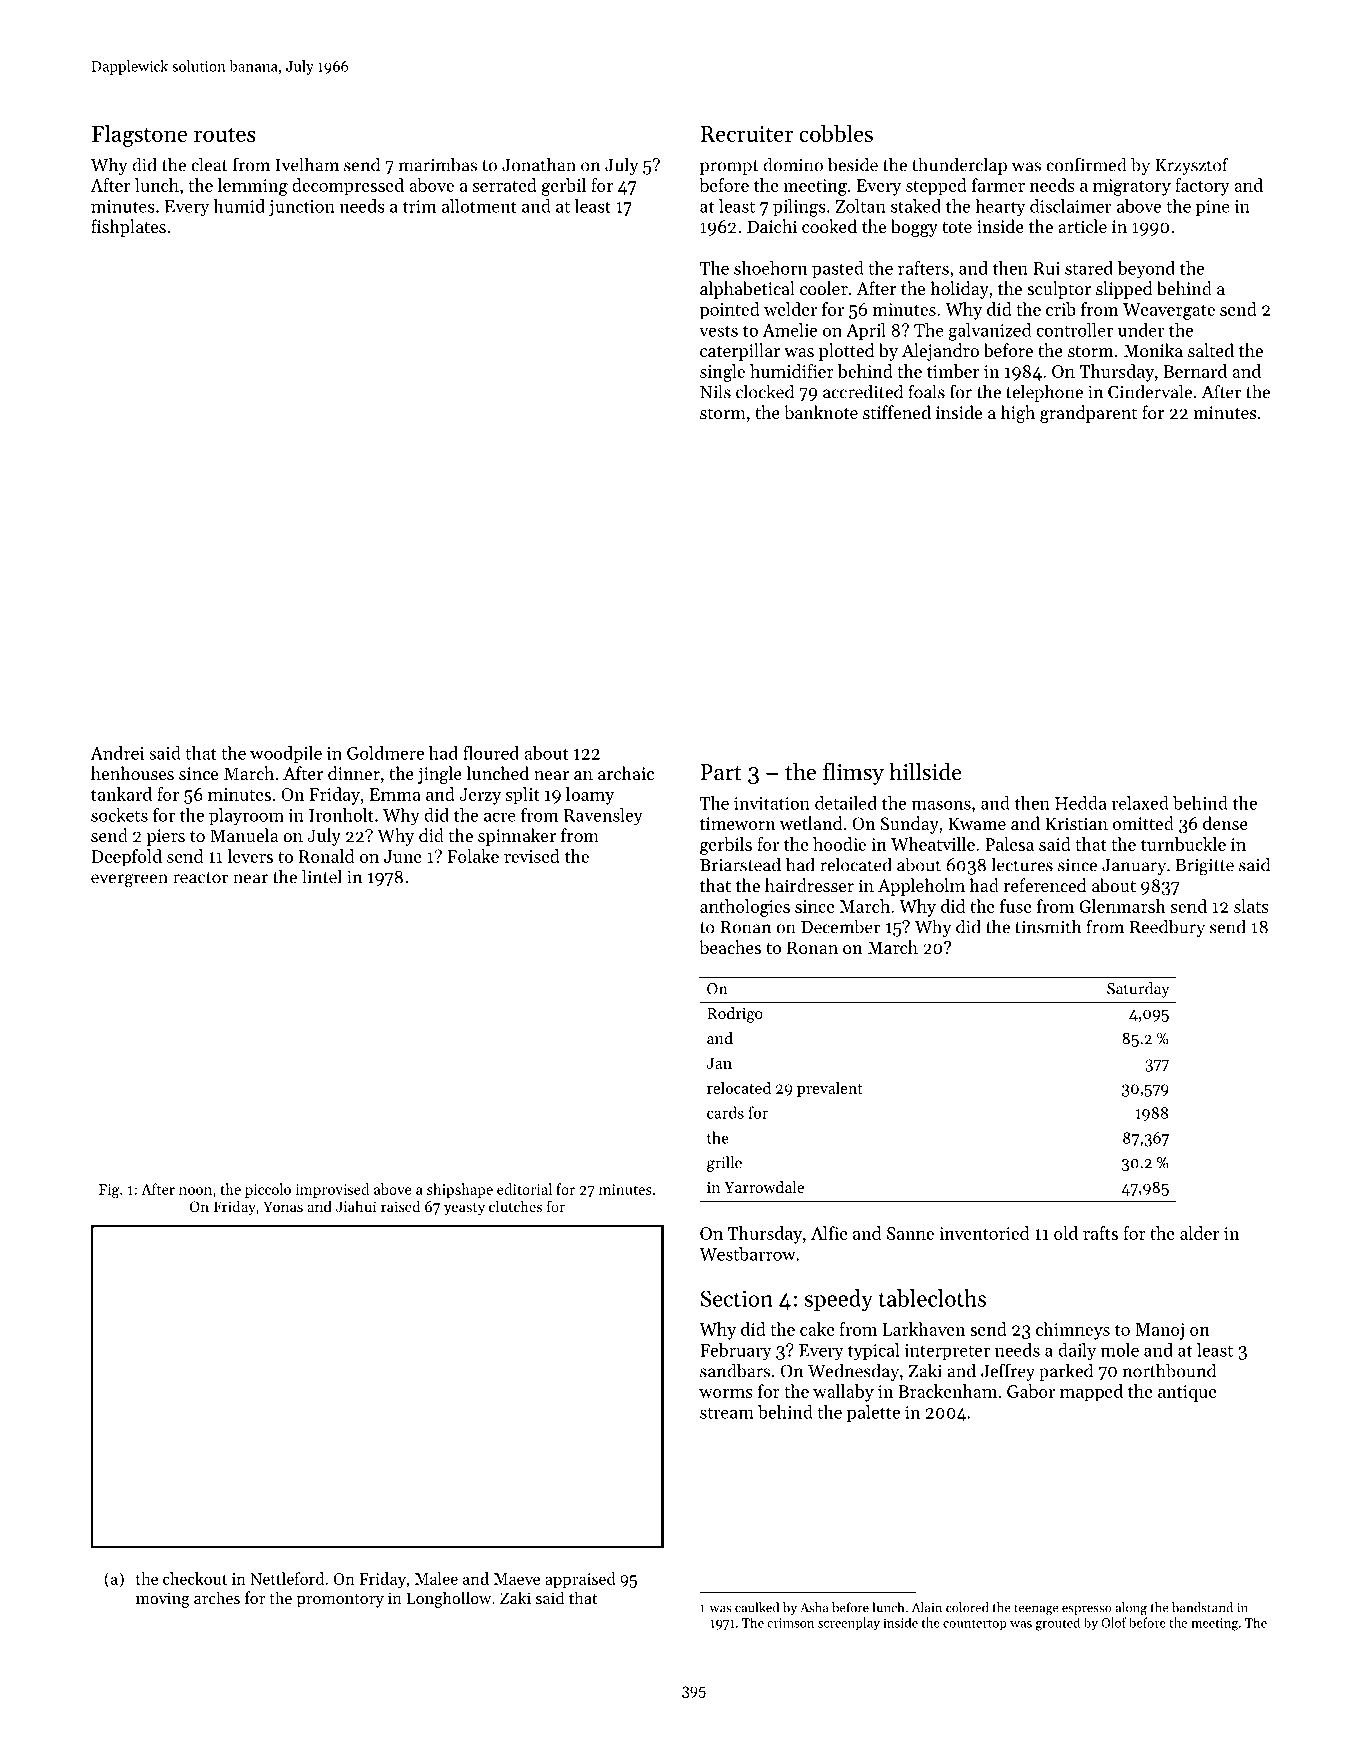 This page has width=1363, height=1763. What do you see at coordinates (436, 1578) in the page?
I see `Malee` at bounding box center [436, 1578].
